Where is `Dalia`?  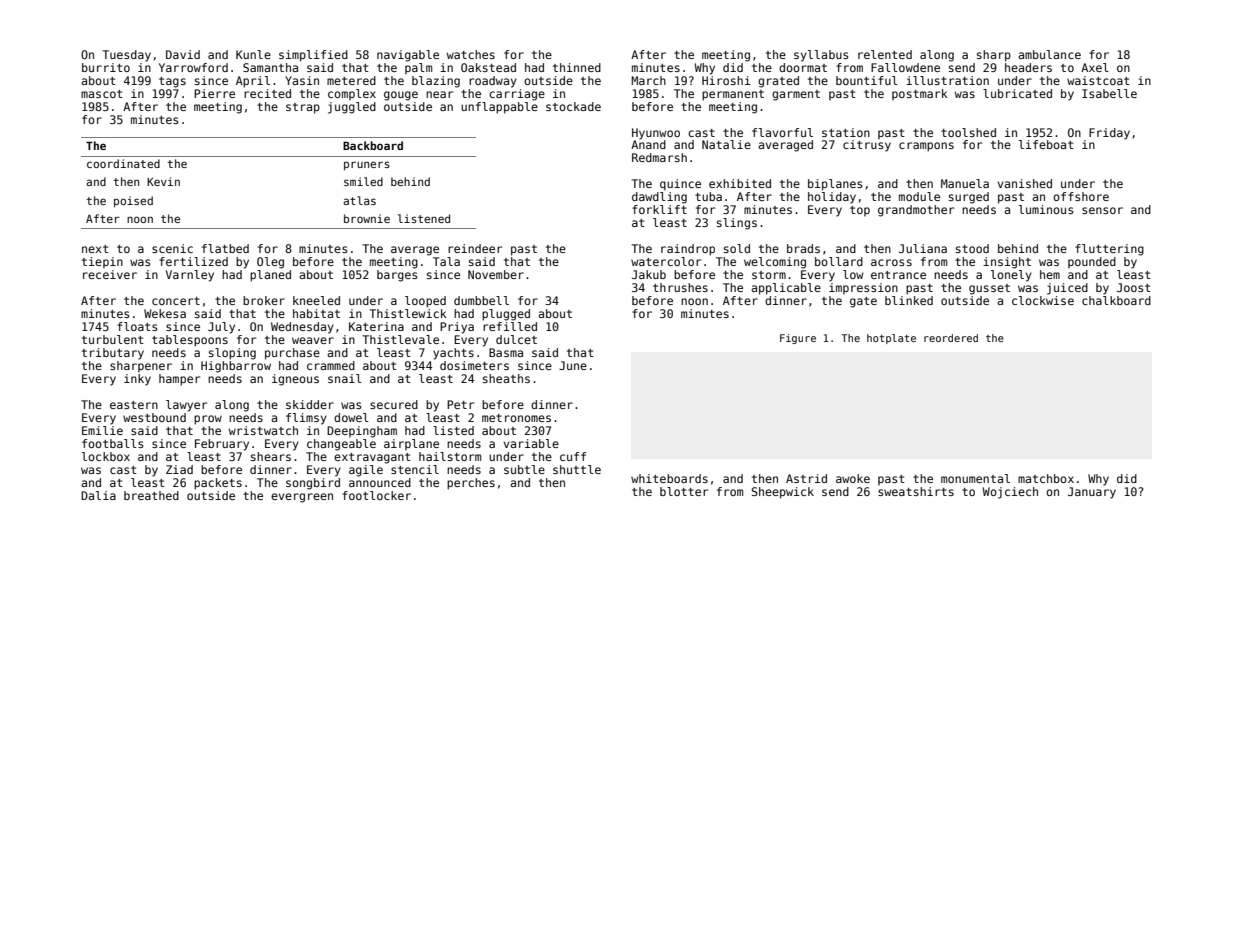 Dalia is located at coordinates (98, 495).
